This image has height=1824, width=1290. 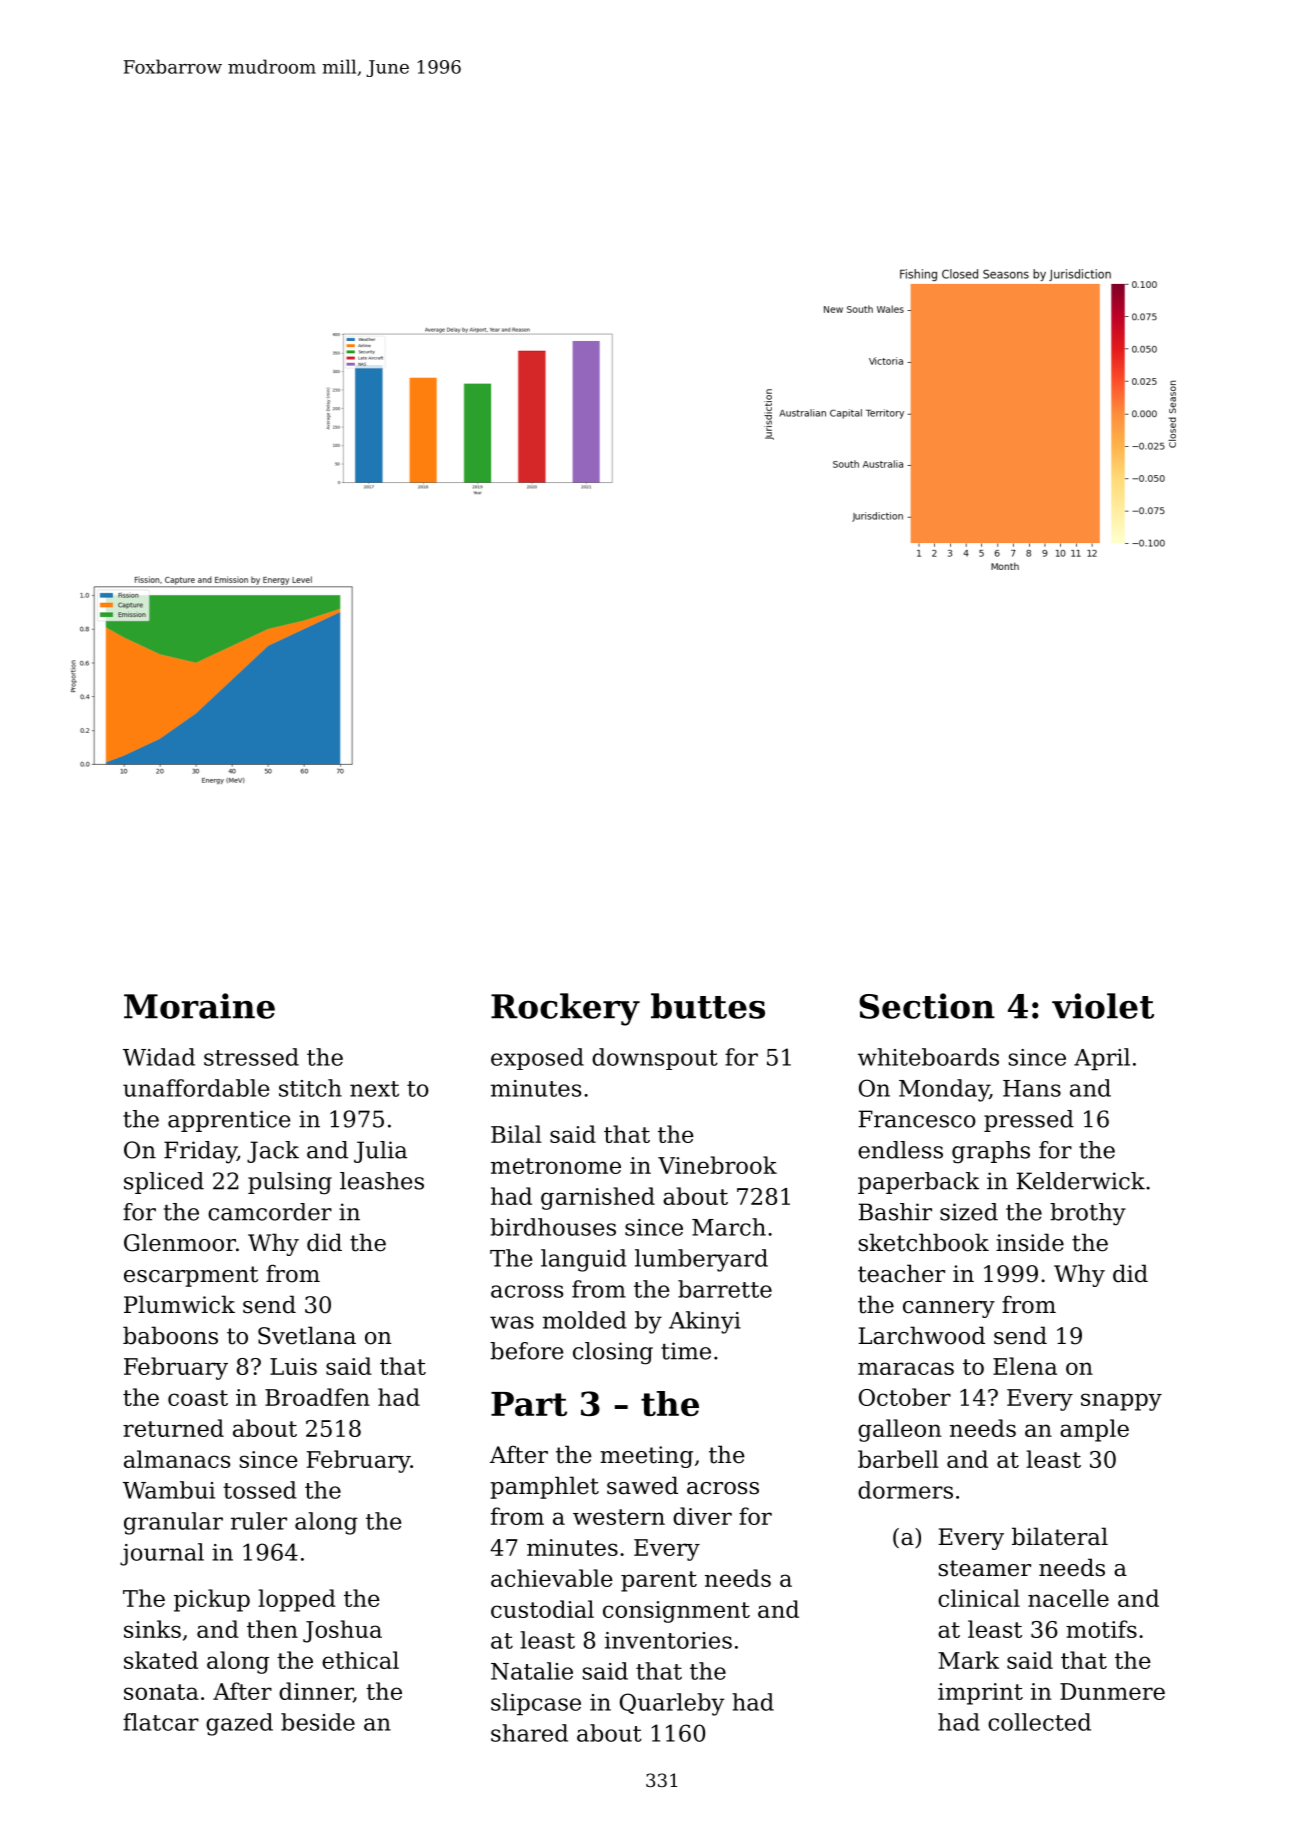 I want to click on Rockery, so click(x=565, y=1009).
